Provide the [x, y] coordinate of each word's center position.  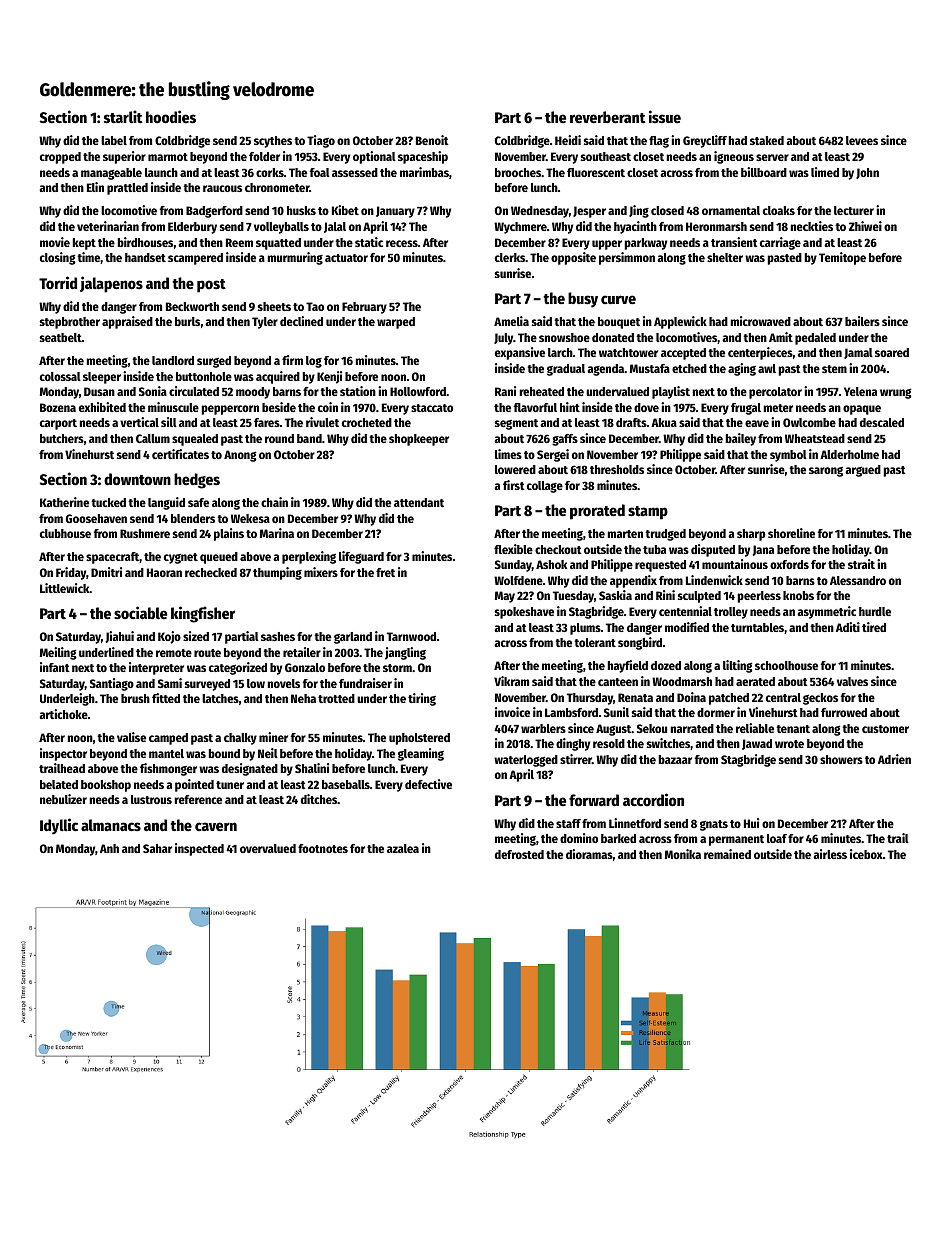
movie [55, 242]
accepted [683, 354]
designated [250, 769]
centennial [685, 611]
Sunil [616, 712]
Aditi [848, 627]
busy [583, 300]
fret [385, 572]
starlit [123, 116]
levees [862, 140]
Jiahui [120, 637]
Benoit [432, 140]
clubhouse [65, 533]
